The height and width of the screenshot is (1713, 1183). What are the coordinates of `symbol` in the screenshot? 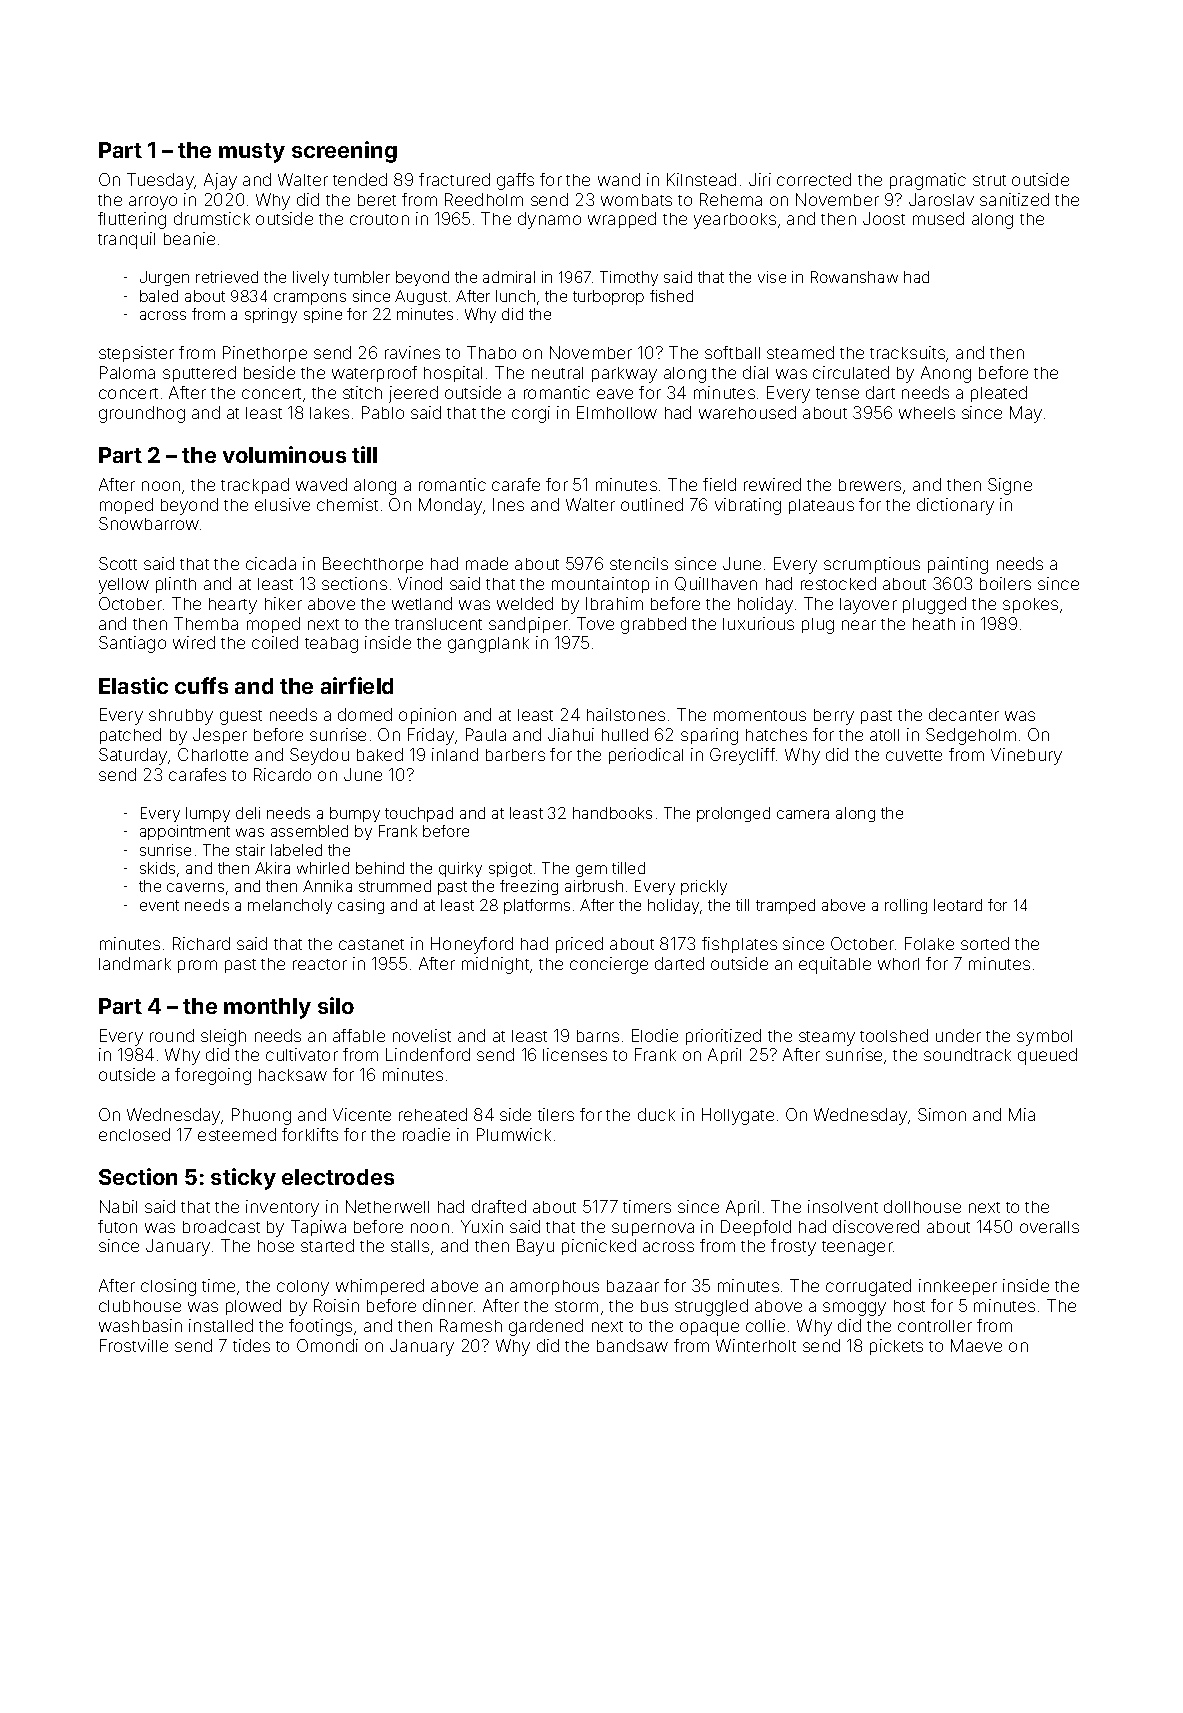 It's located at (1044, 1038).
